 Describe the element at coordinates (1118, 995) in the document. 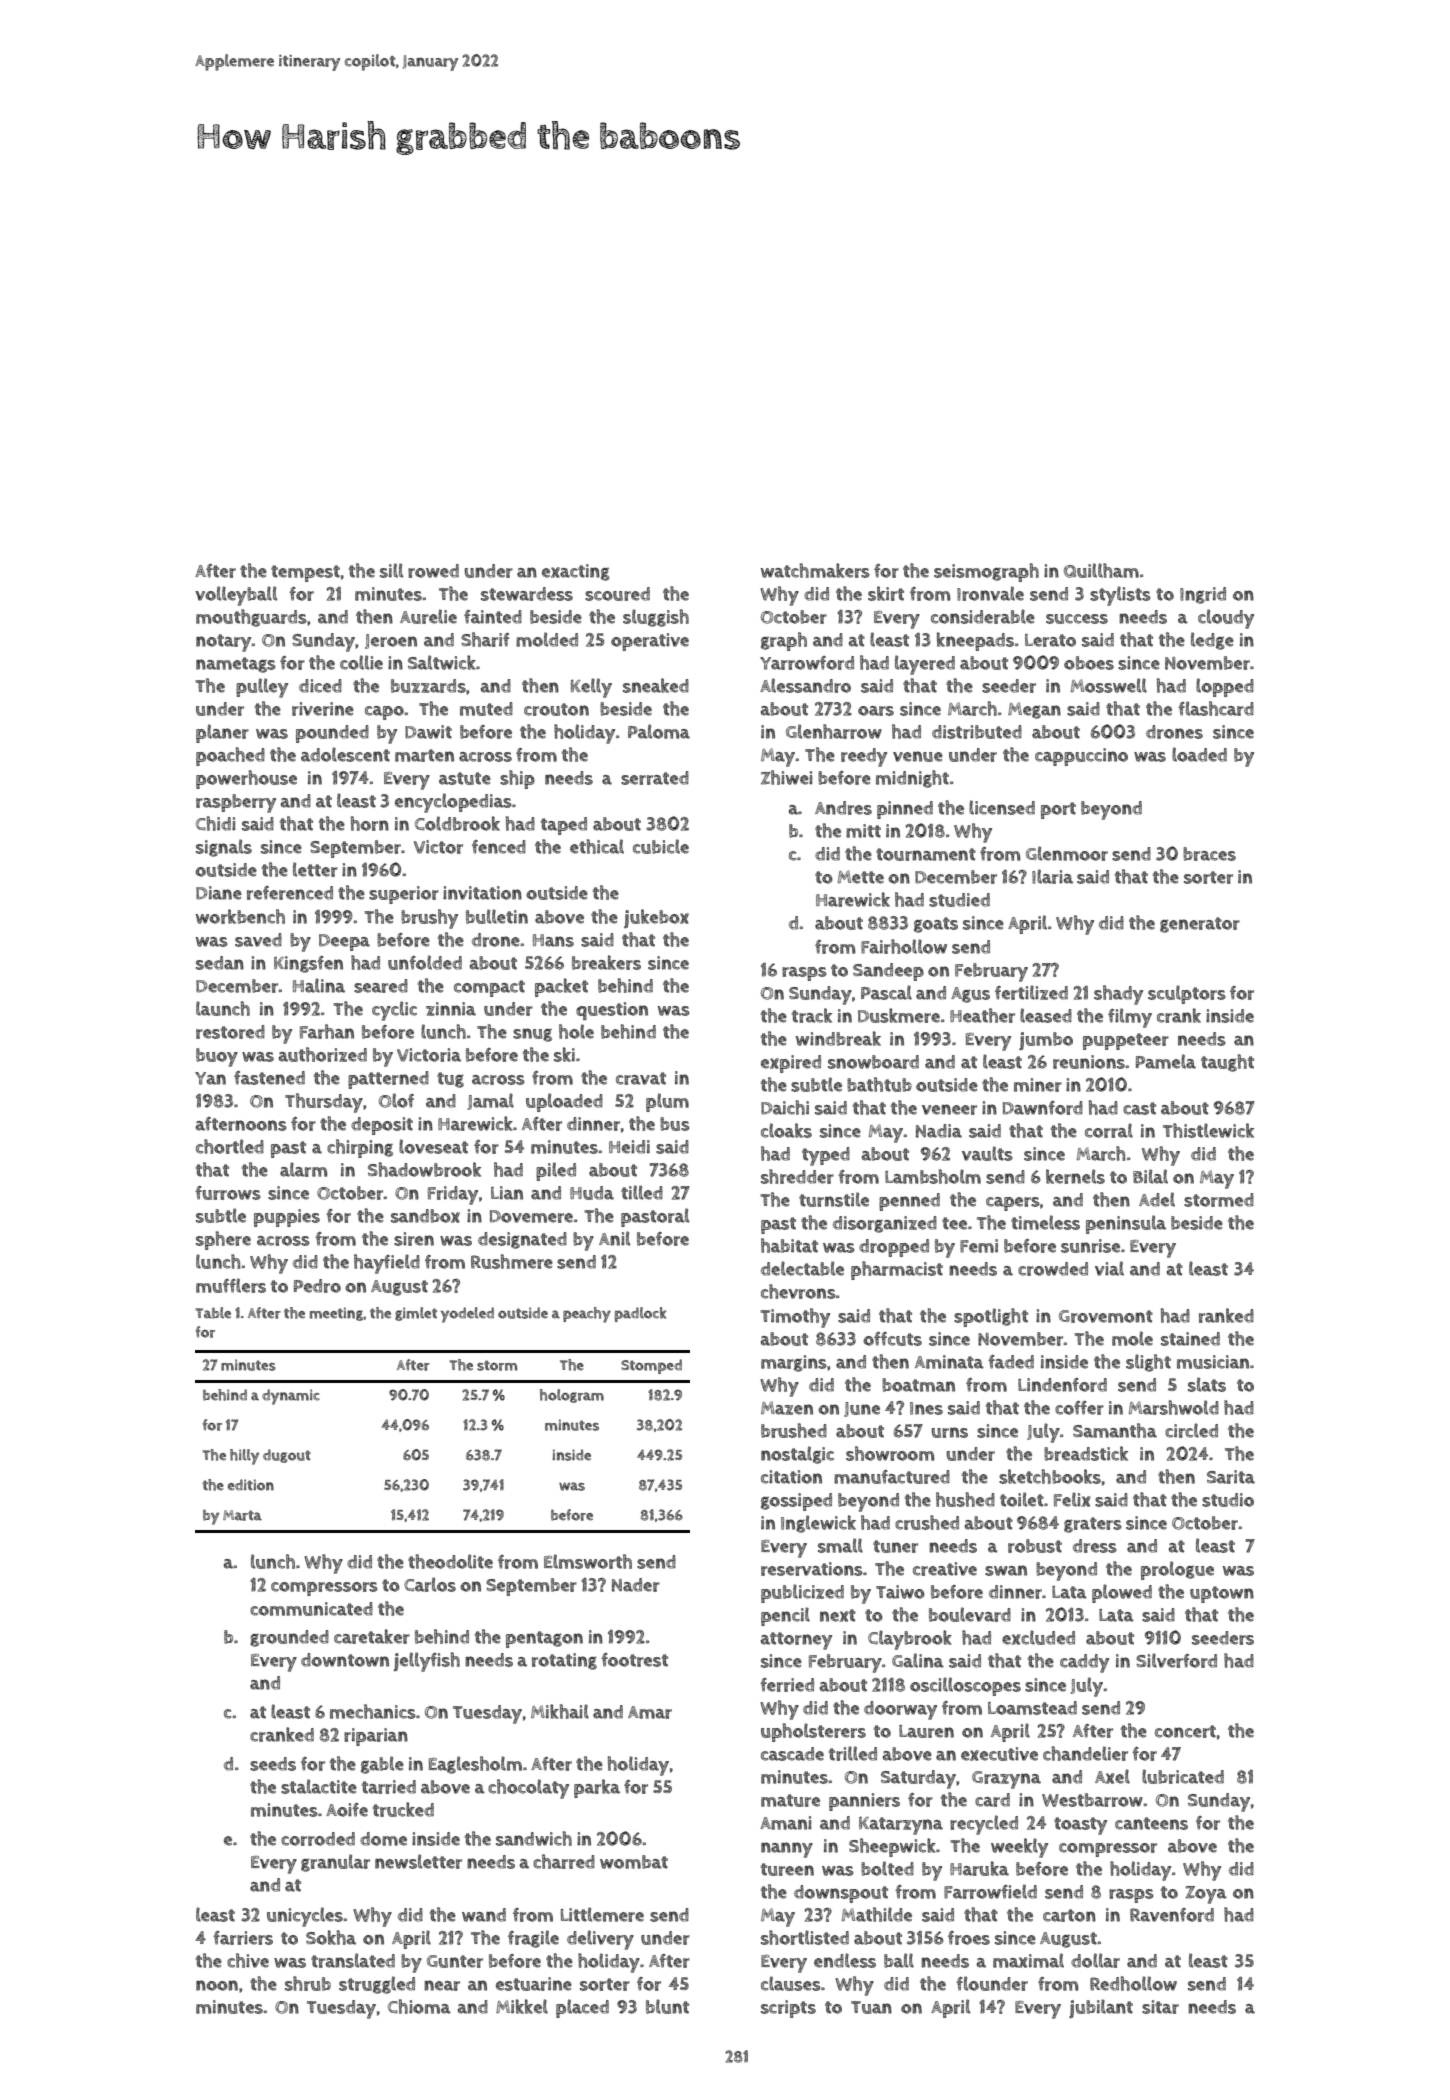

I see `shady` at that location.
